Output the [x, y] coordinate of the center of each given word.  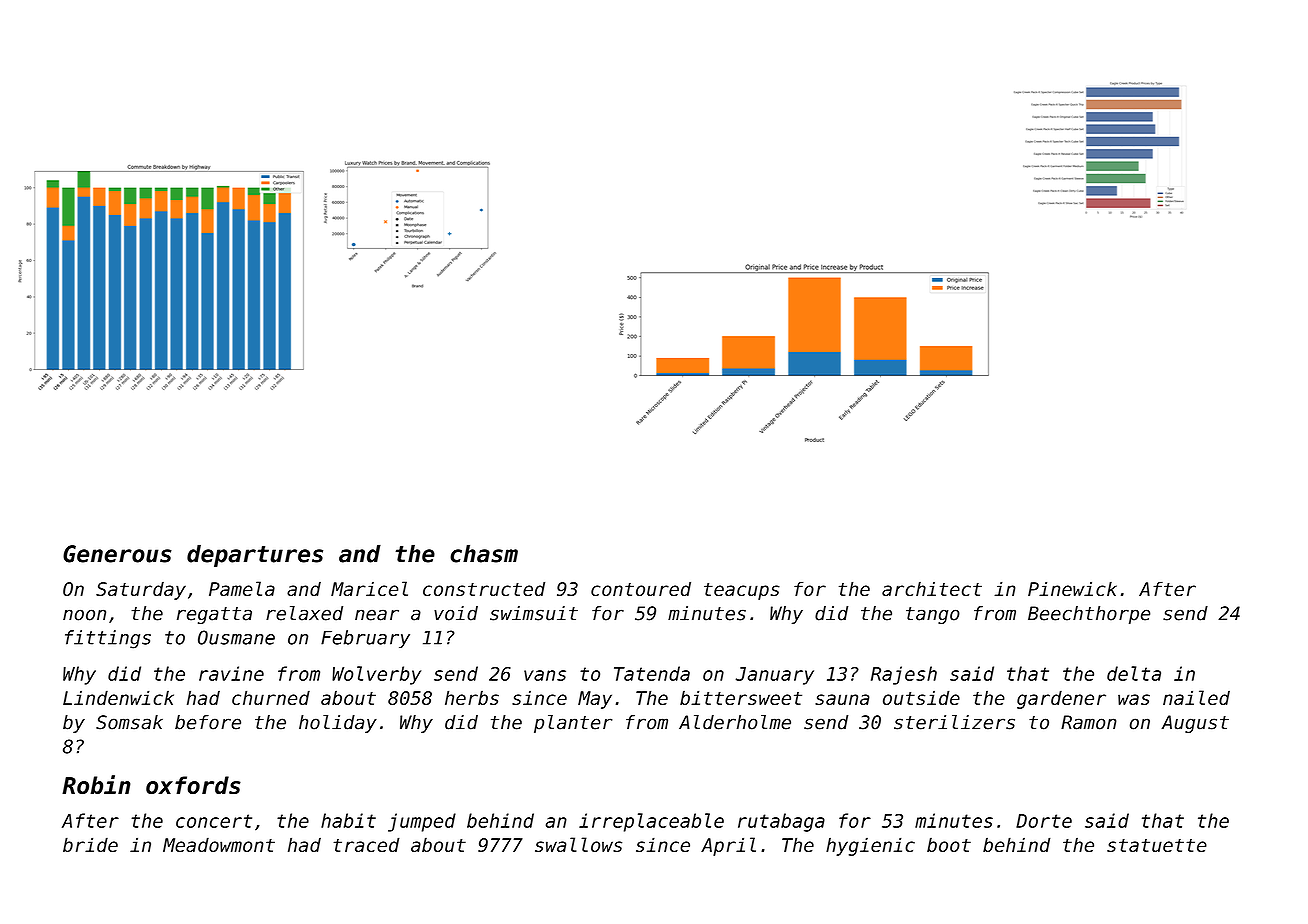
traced [366, 844]
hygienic [870, 846]
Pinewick [1072, 588]
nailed [1196, 697]
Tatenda [652, 673]
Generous [117, 554]
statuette [1157, 845]
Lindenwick [118, 697]
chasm [484, 553]
